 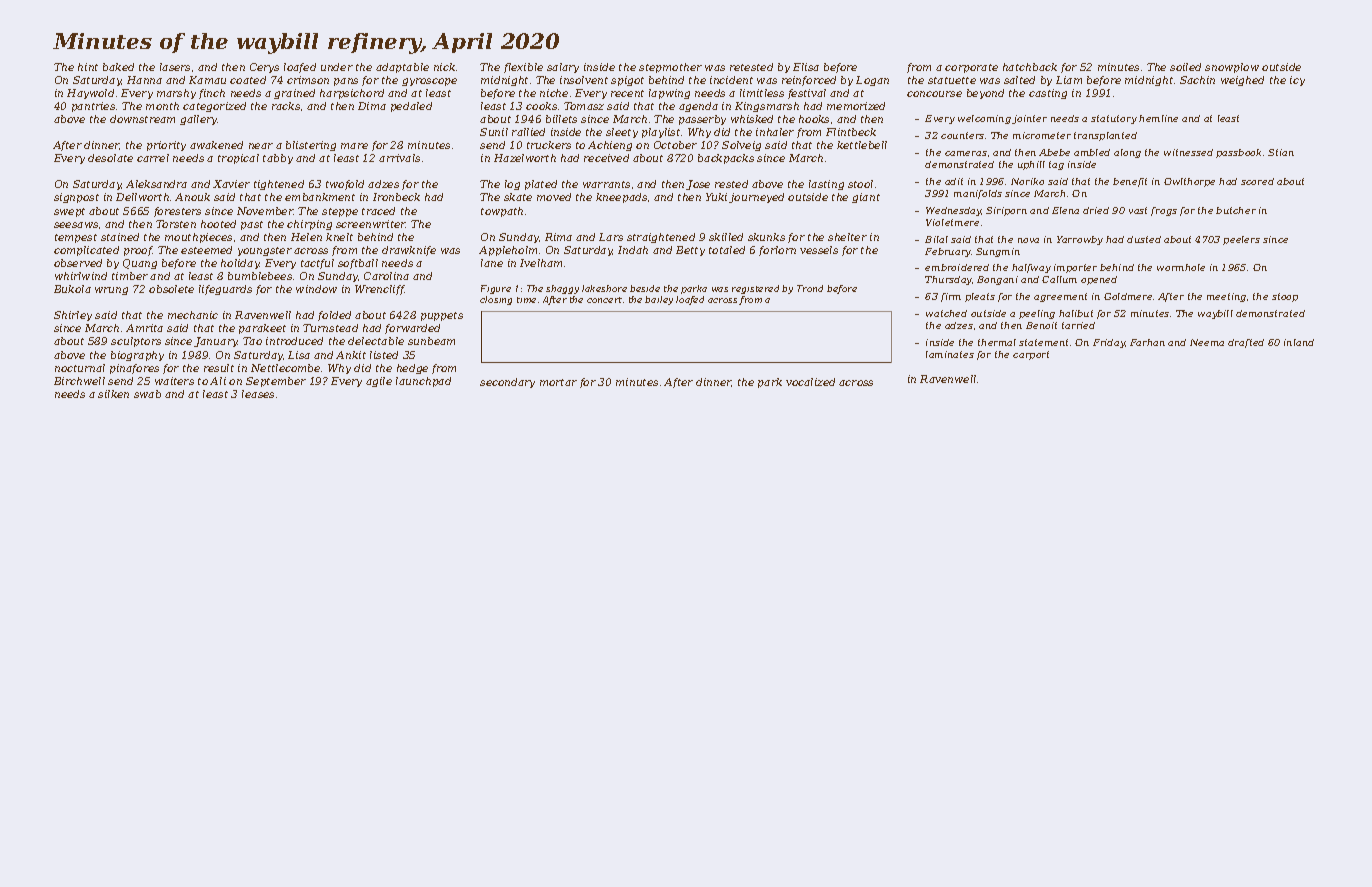 I want to click on under, so click(x=337, y=67).
